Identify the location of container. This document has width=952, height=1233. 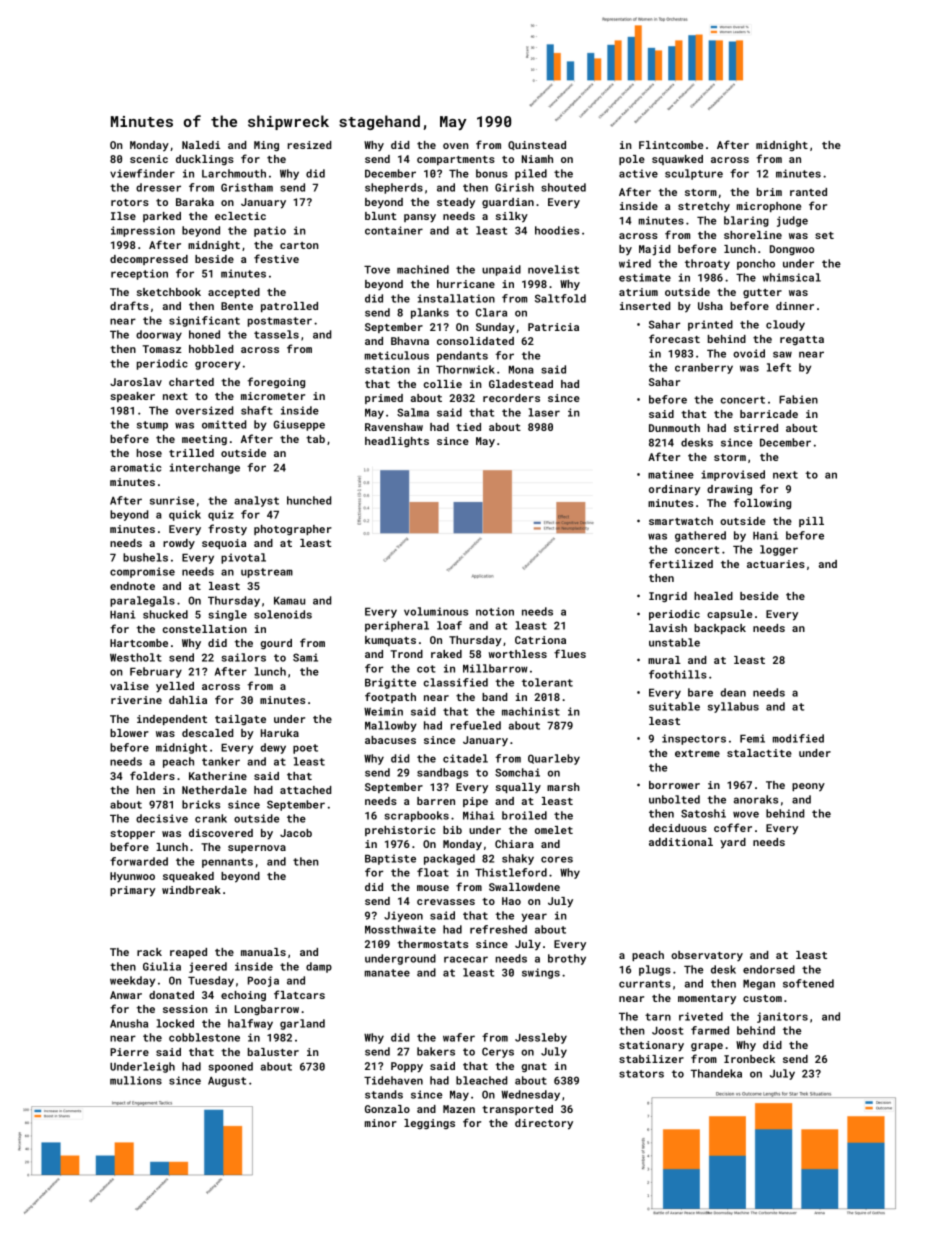
(394, 230).
